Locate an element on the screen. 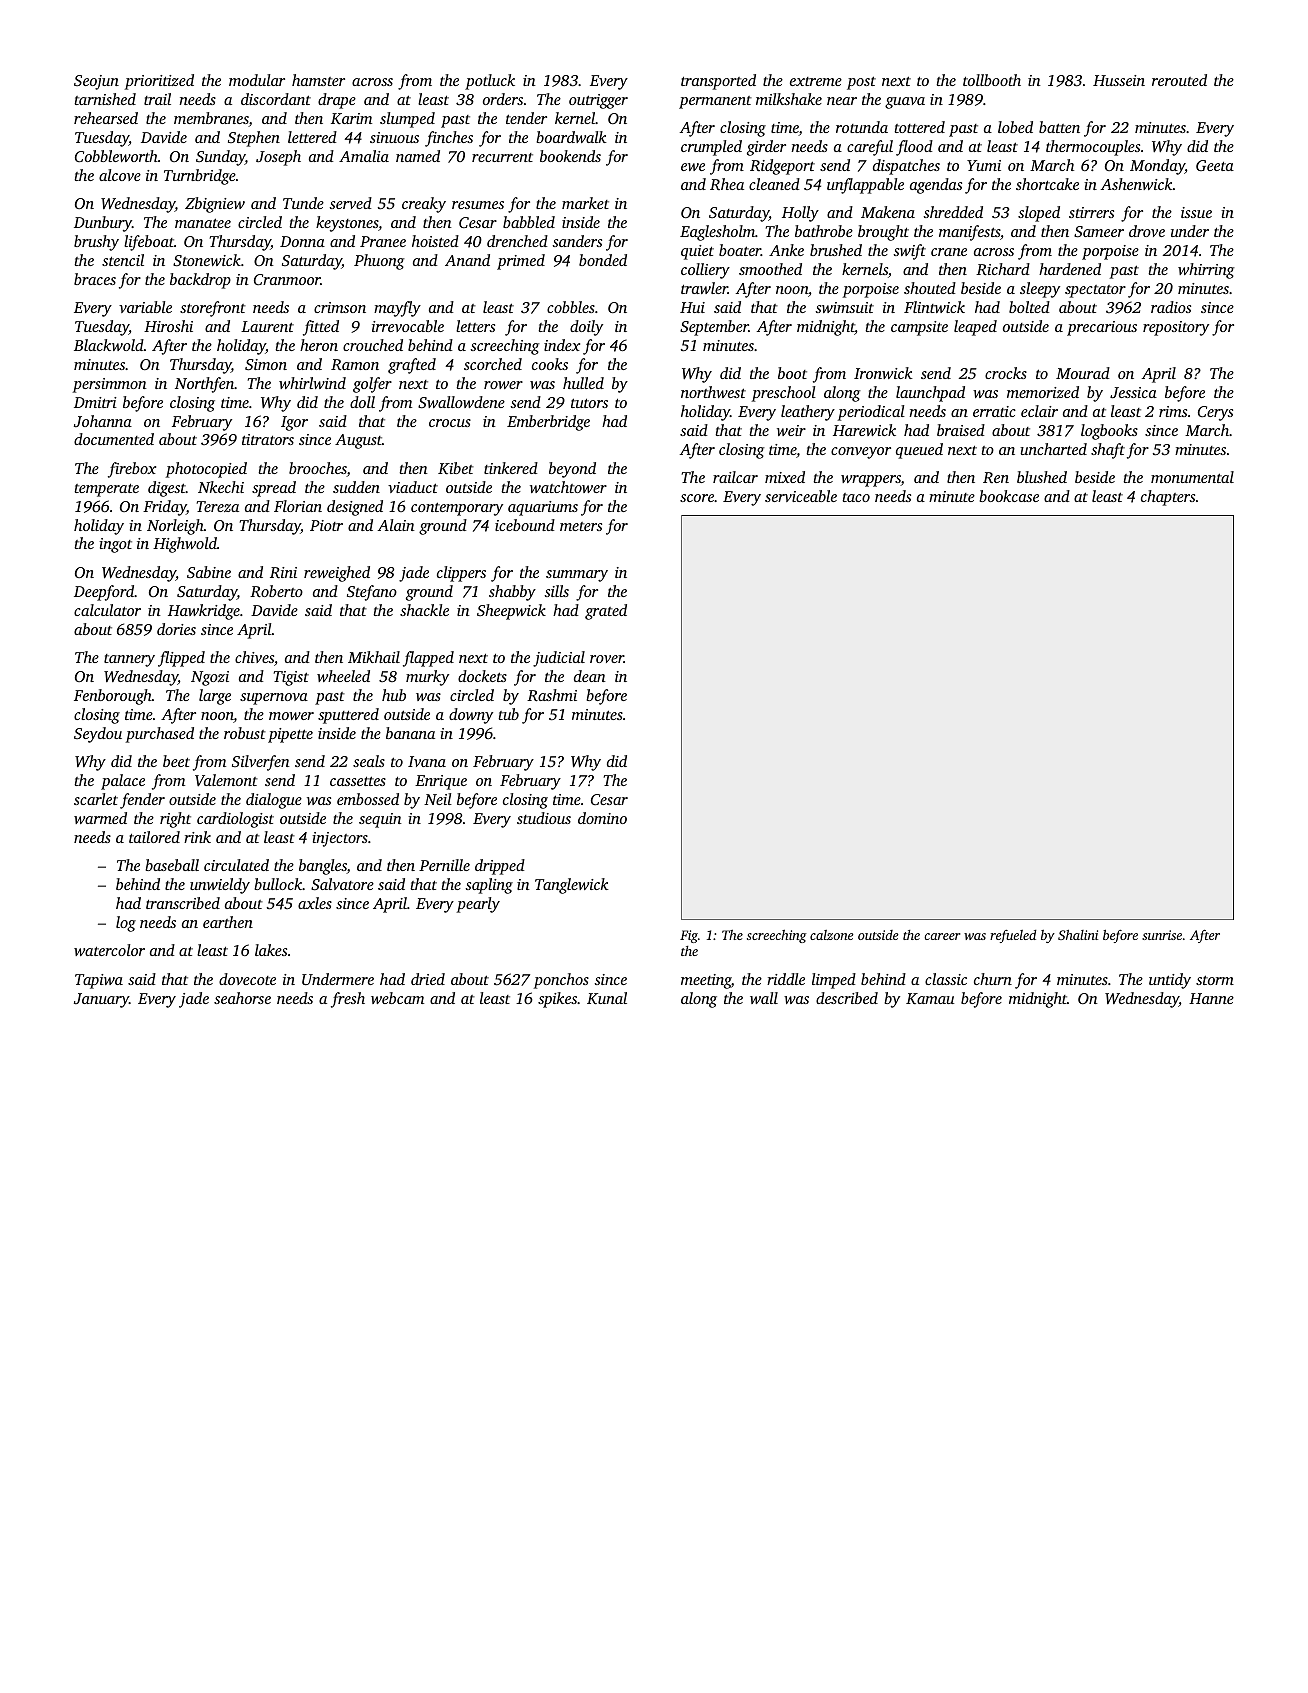 Image resolution: width=1308 pixels, height=1693 pixels. rerouted is located at coordinates (1179, 80).
